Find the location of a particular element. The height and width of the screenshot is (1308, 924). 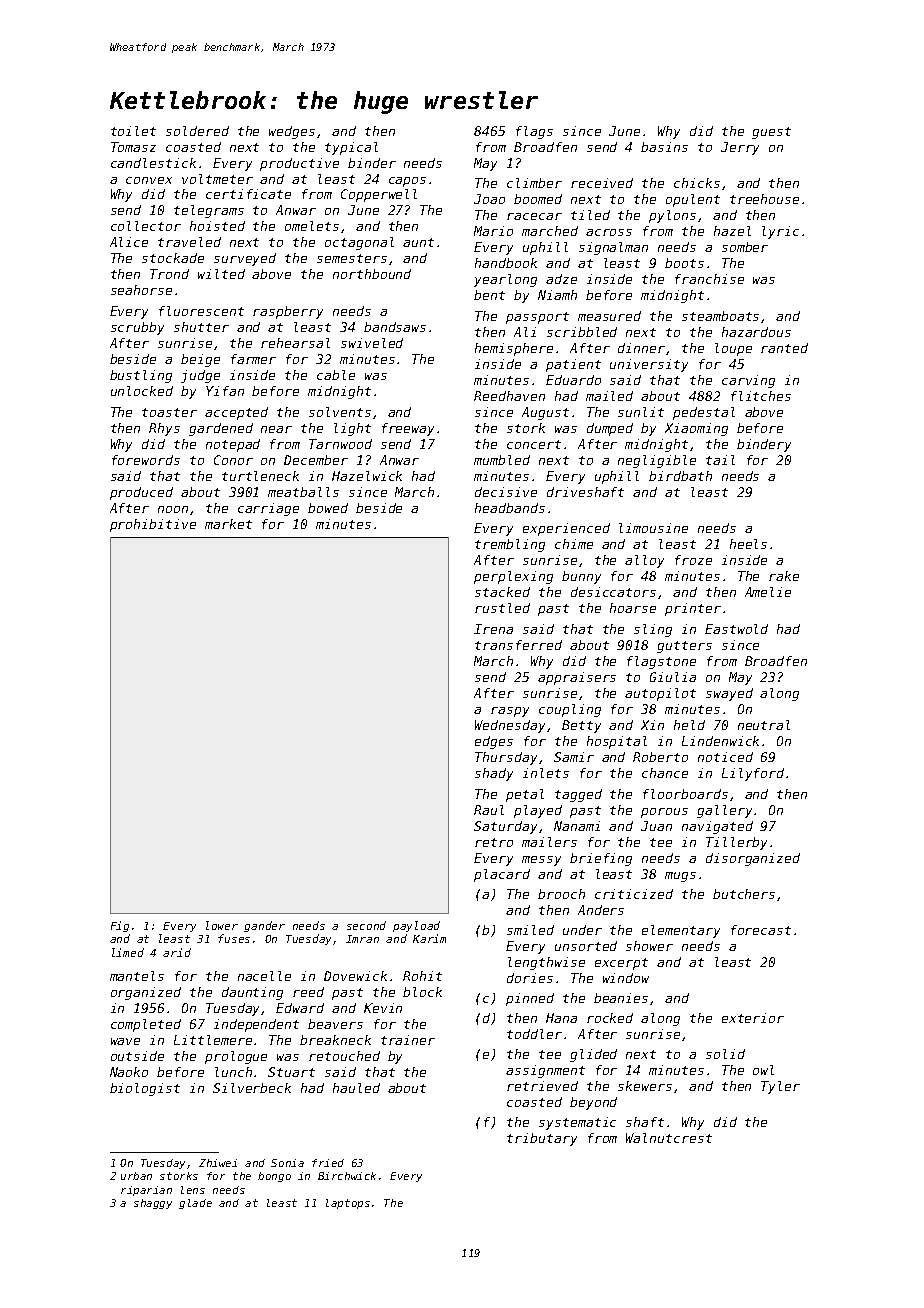

tributary is located at coordinates (542, 1139).
